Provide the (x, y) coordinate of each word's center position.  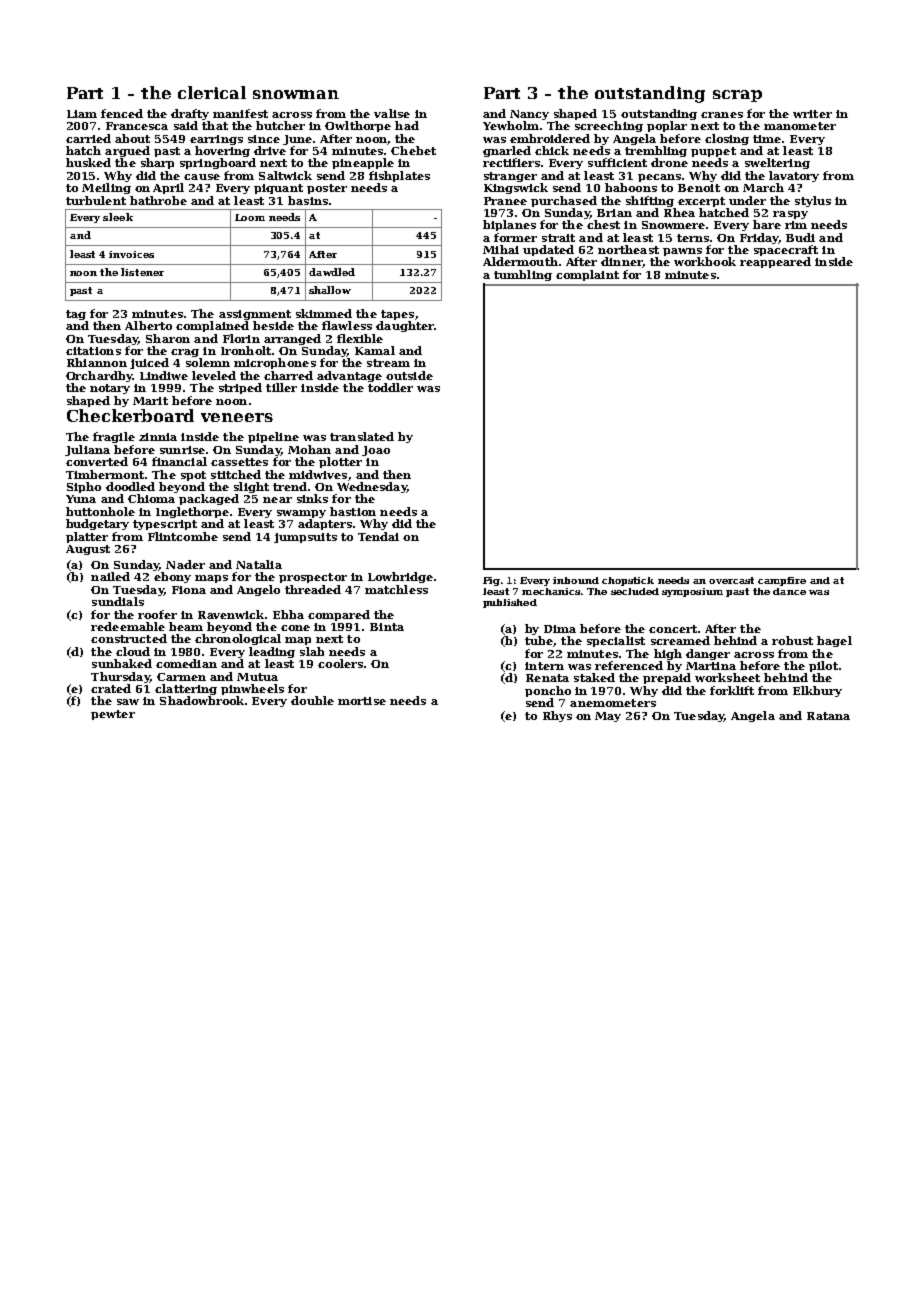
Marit (150, 401)
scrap (737, 96)
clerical (212, 92)
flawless (347, 325)
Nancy (529, 115)
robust (792, 640)
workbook (705, 261)
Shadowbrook (202, 700)
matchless (396, 589)
